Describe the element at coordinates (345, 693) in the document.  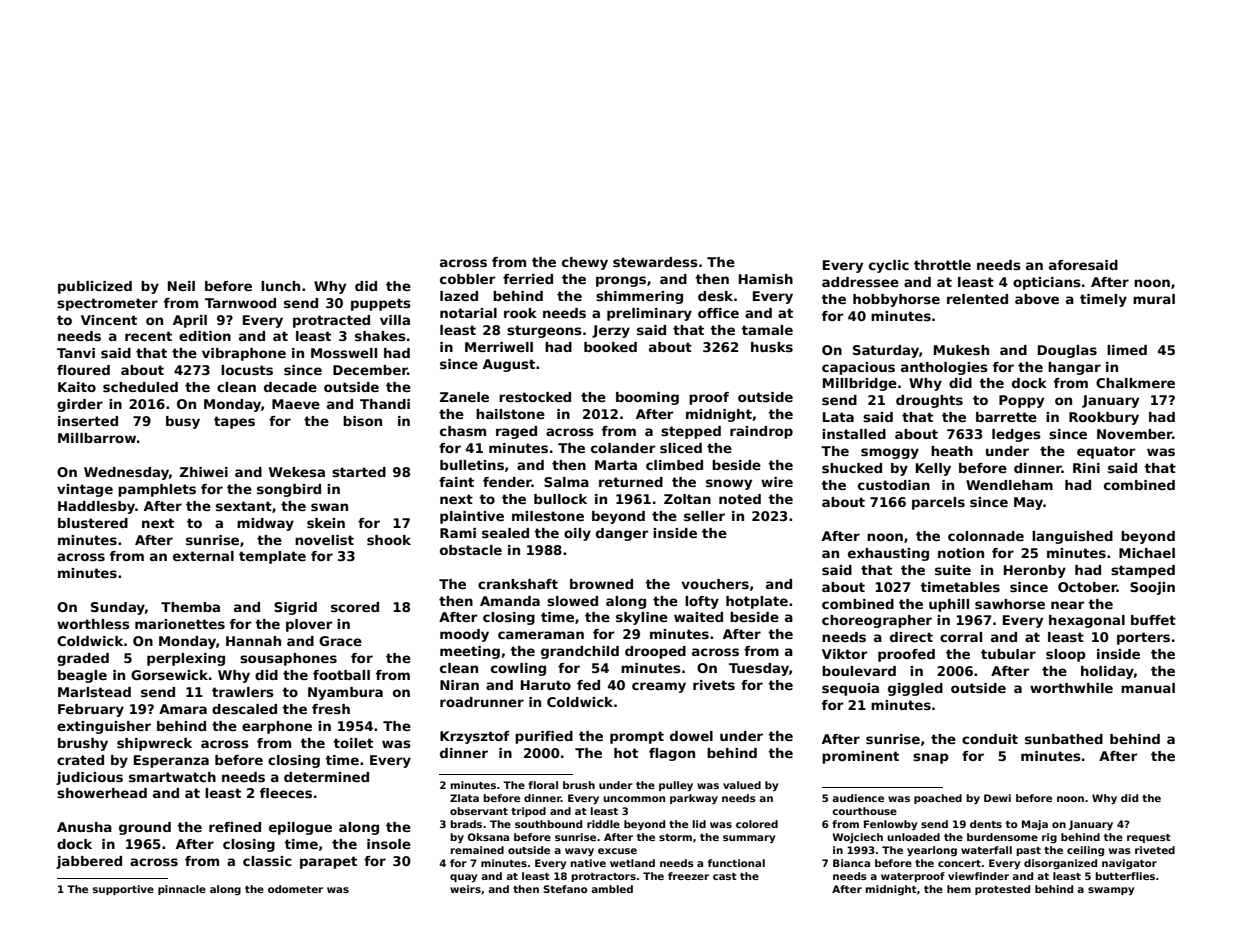
I see `Nyambura` at that location.
